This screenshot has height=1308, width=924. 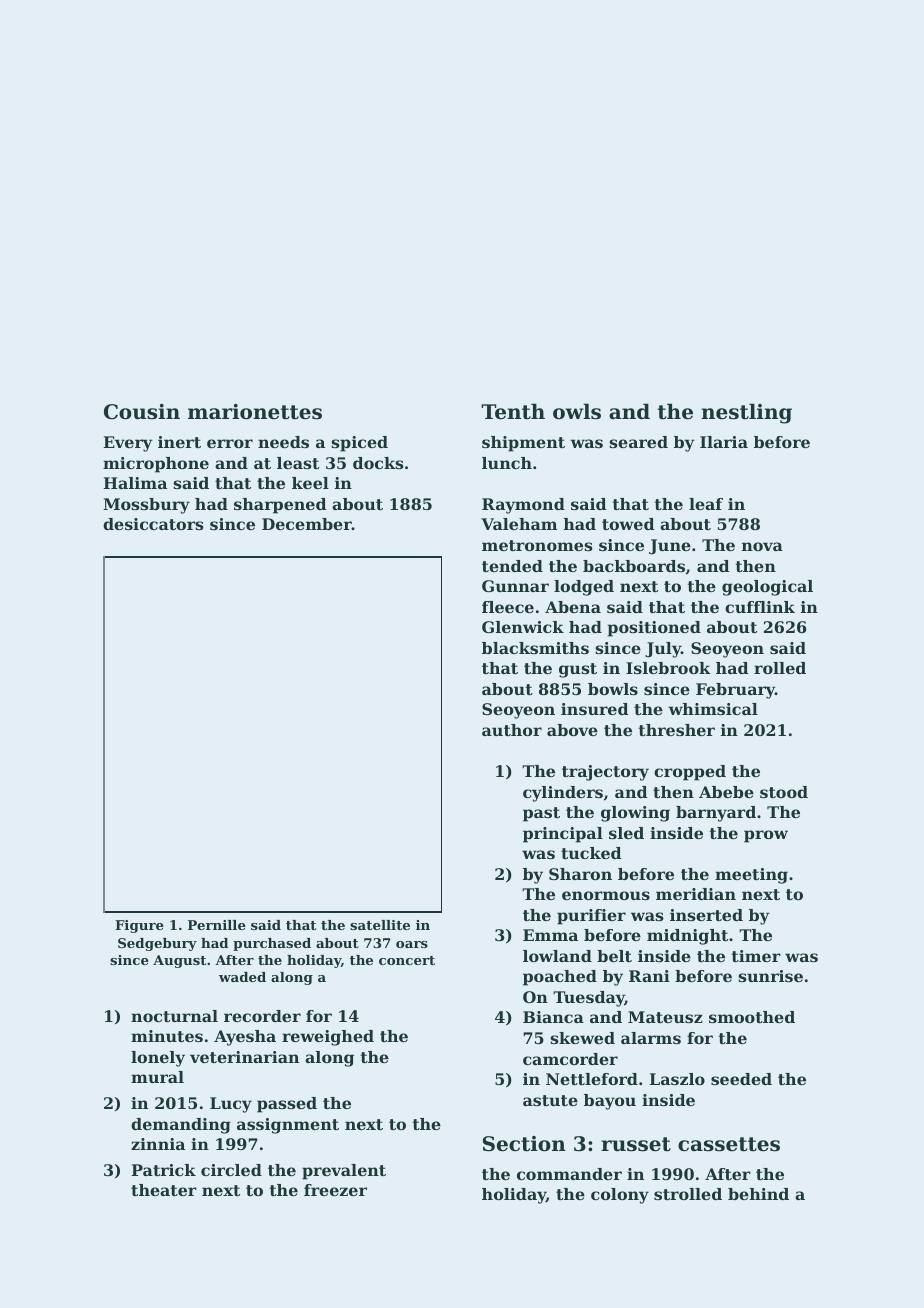 What do you see at coordinates (512, 566) in the screenshot?
I see `tended` at bounding box center [512, 566].
